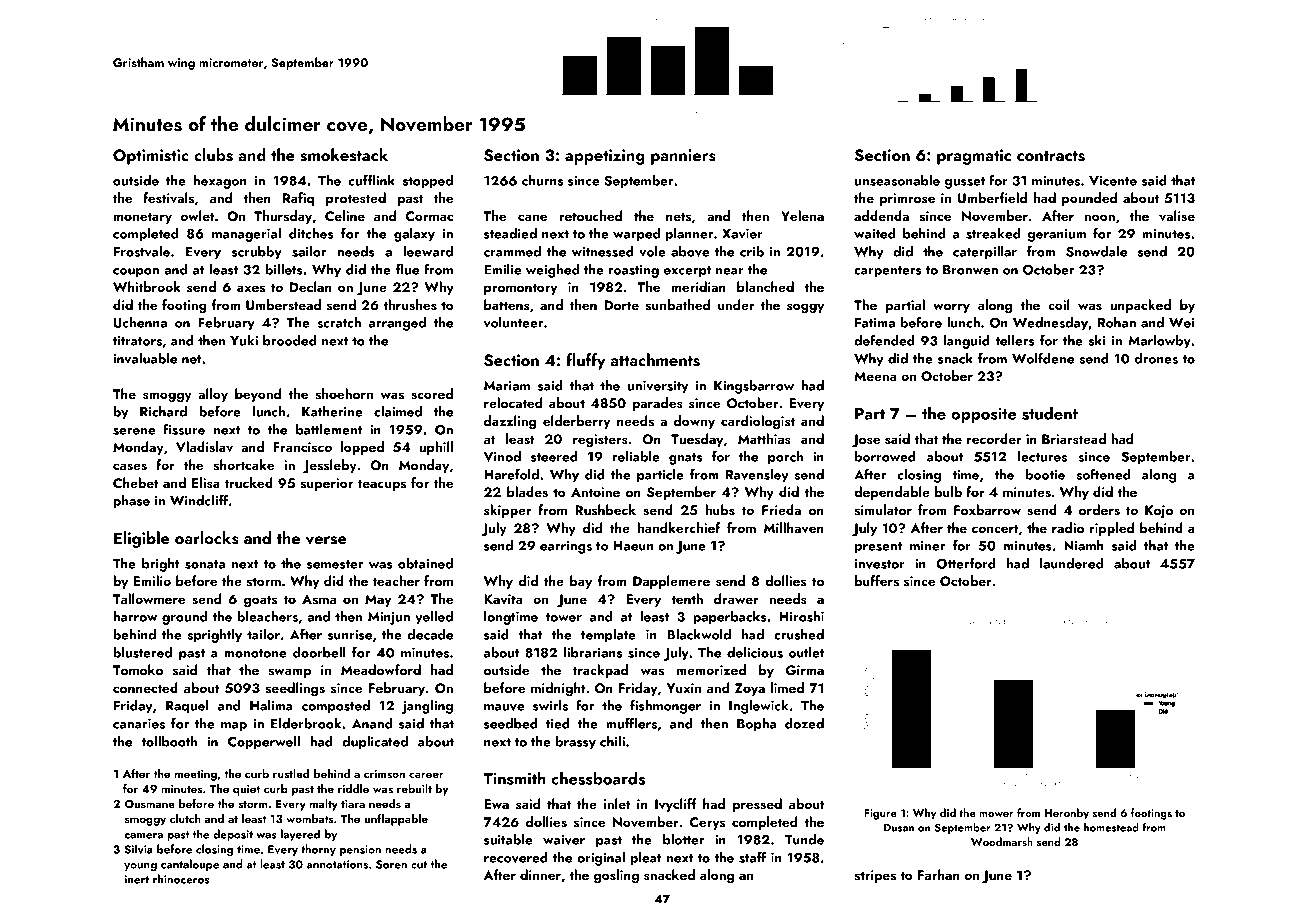 The height and width of the screenshot is (924, 1308). What do you see at coordinates (888, 272) in the screenshot?
I see `carpenters` at bounding box center [888, 272].
